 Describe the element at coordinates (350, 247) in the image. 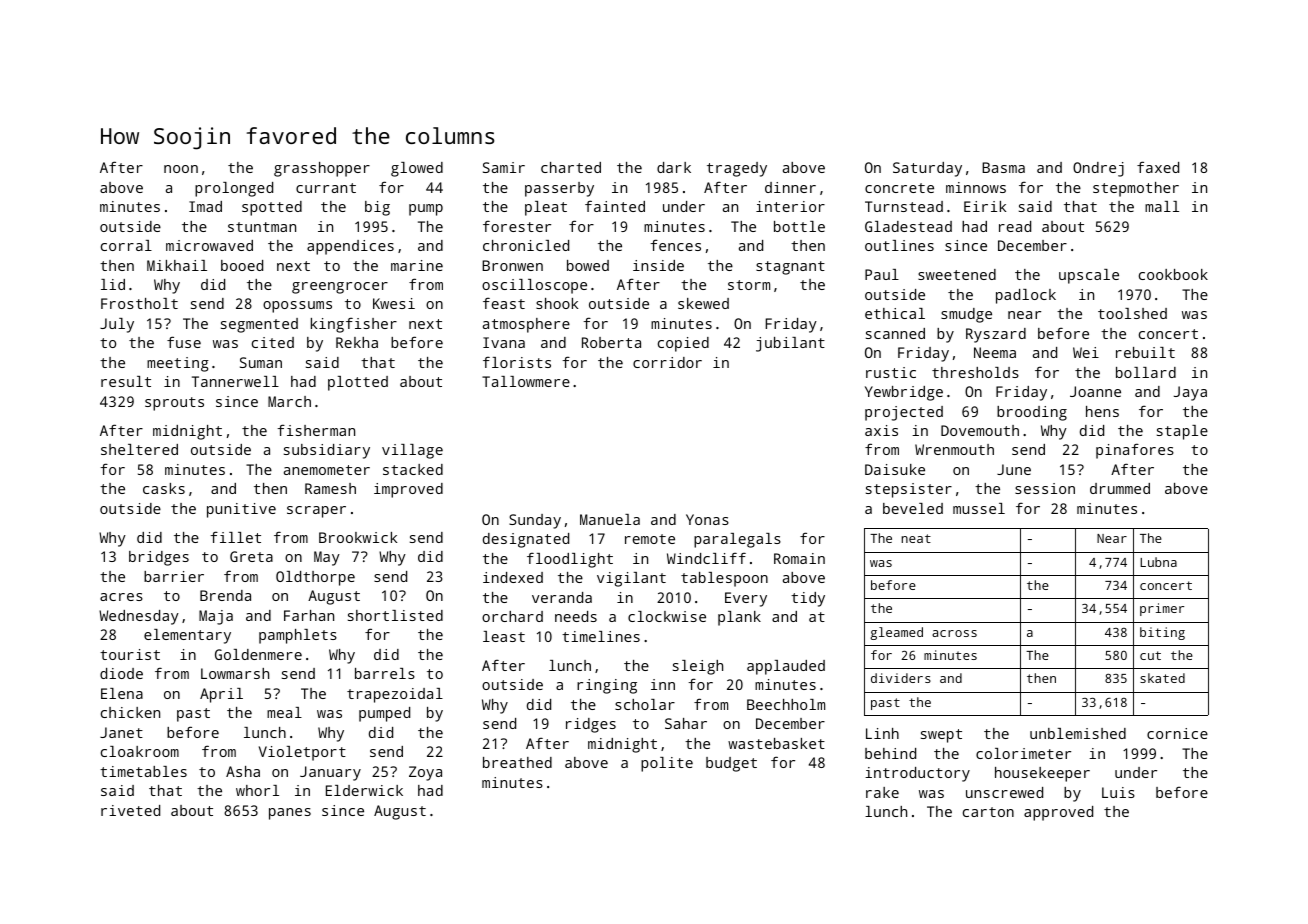

I see `appendices` at that location.
